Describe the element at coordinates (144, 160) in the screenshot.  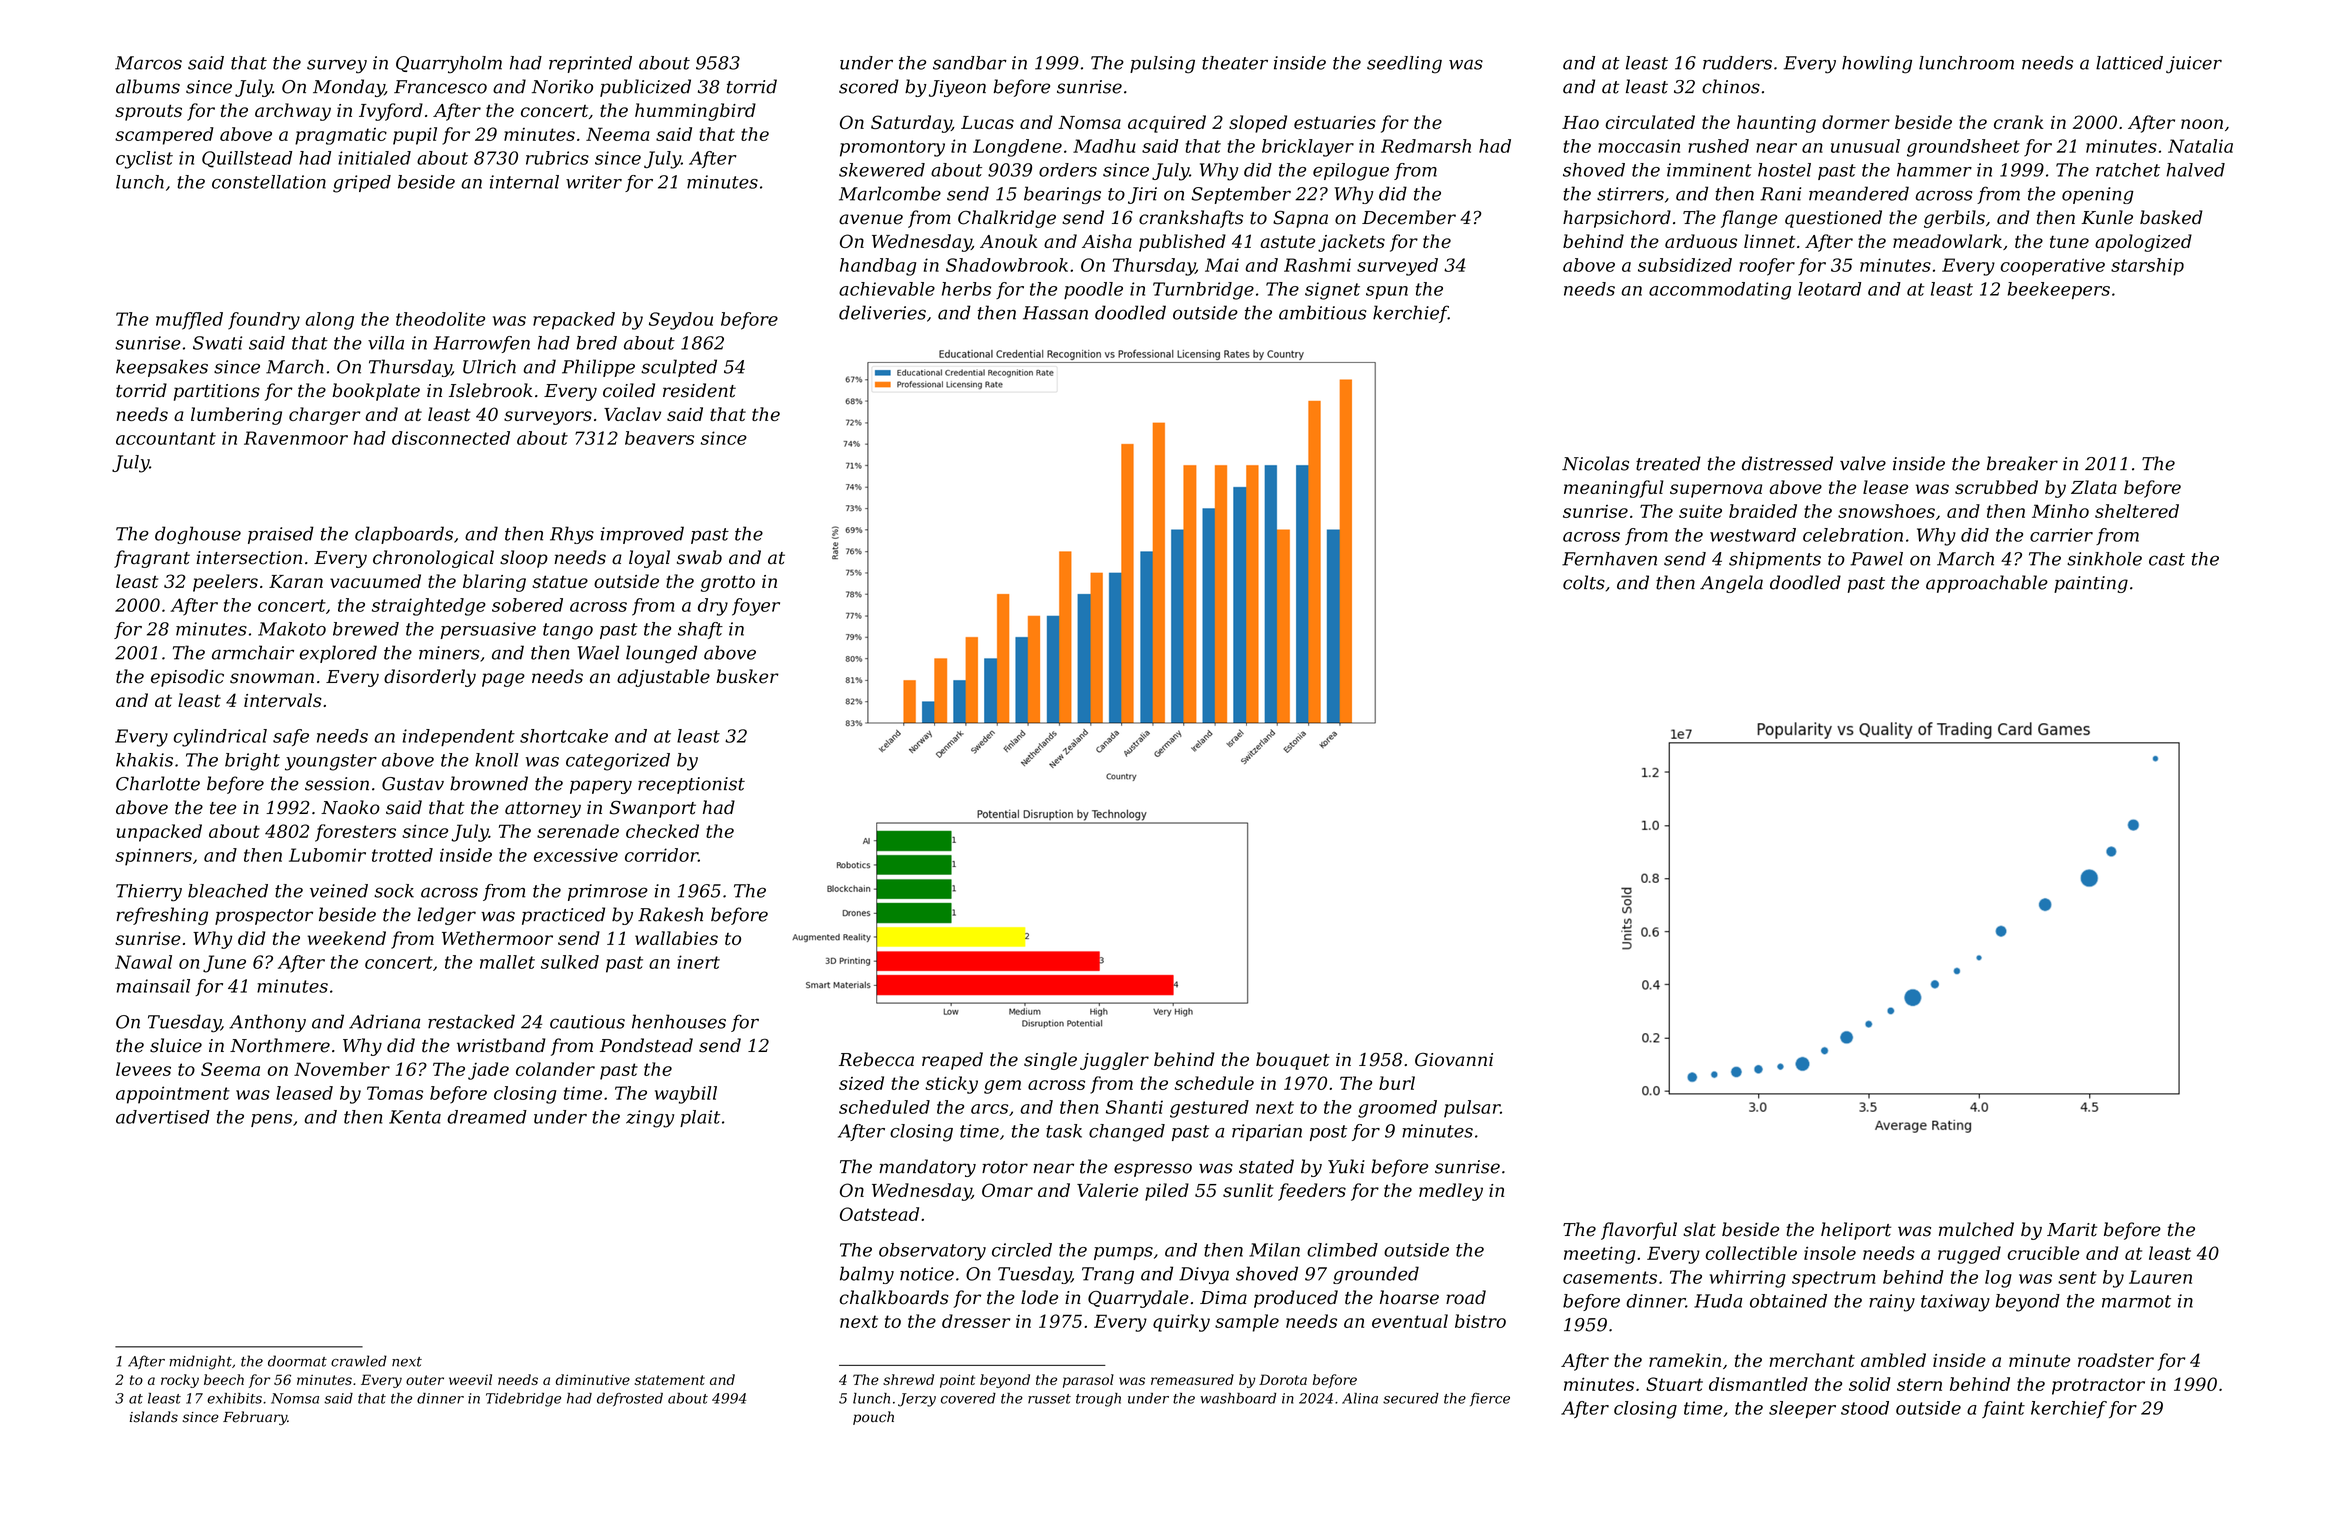
I see `cyclist` at that location.
